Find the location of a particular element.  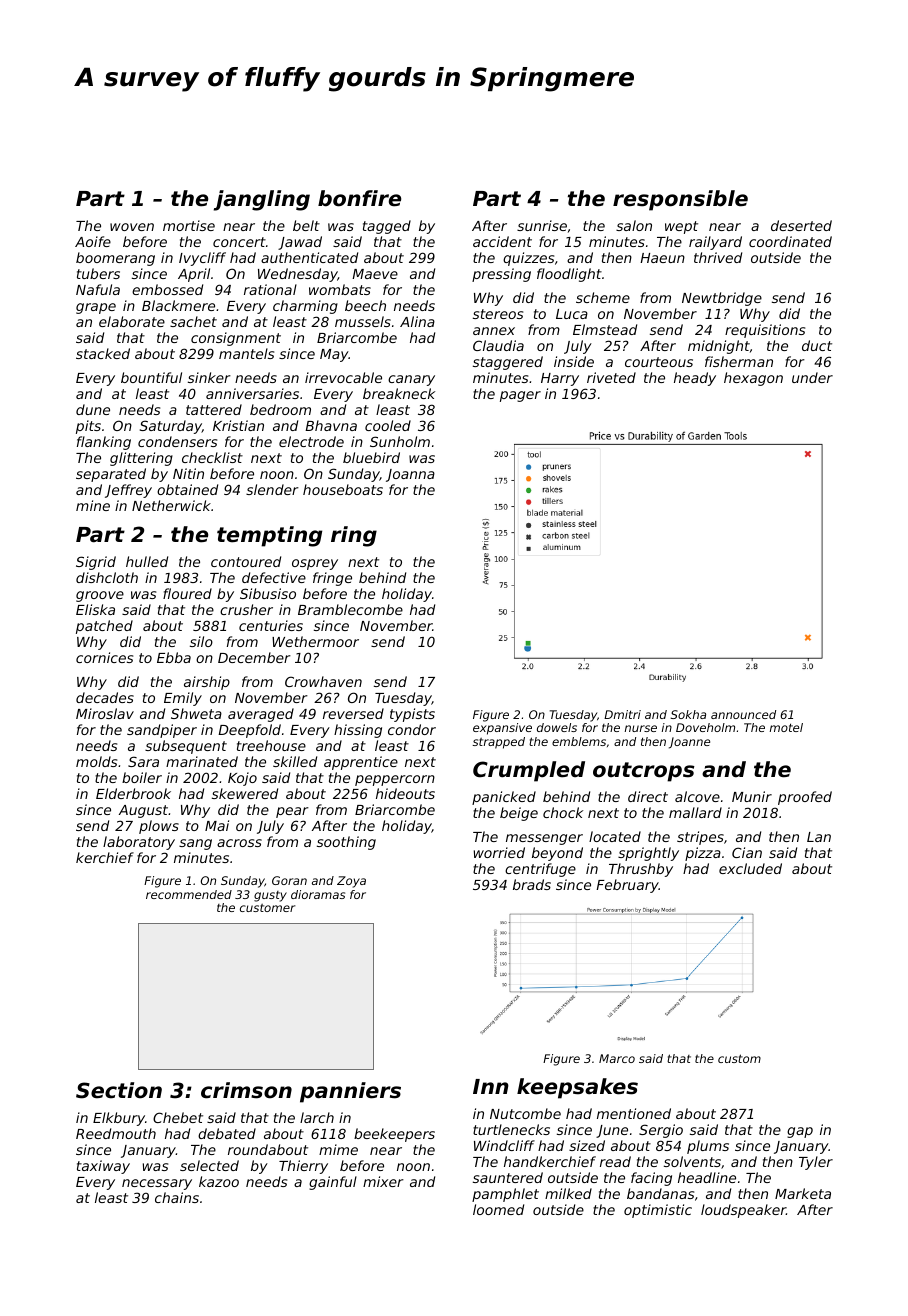

bonfire is located at coordinates (359, 198).
